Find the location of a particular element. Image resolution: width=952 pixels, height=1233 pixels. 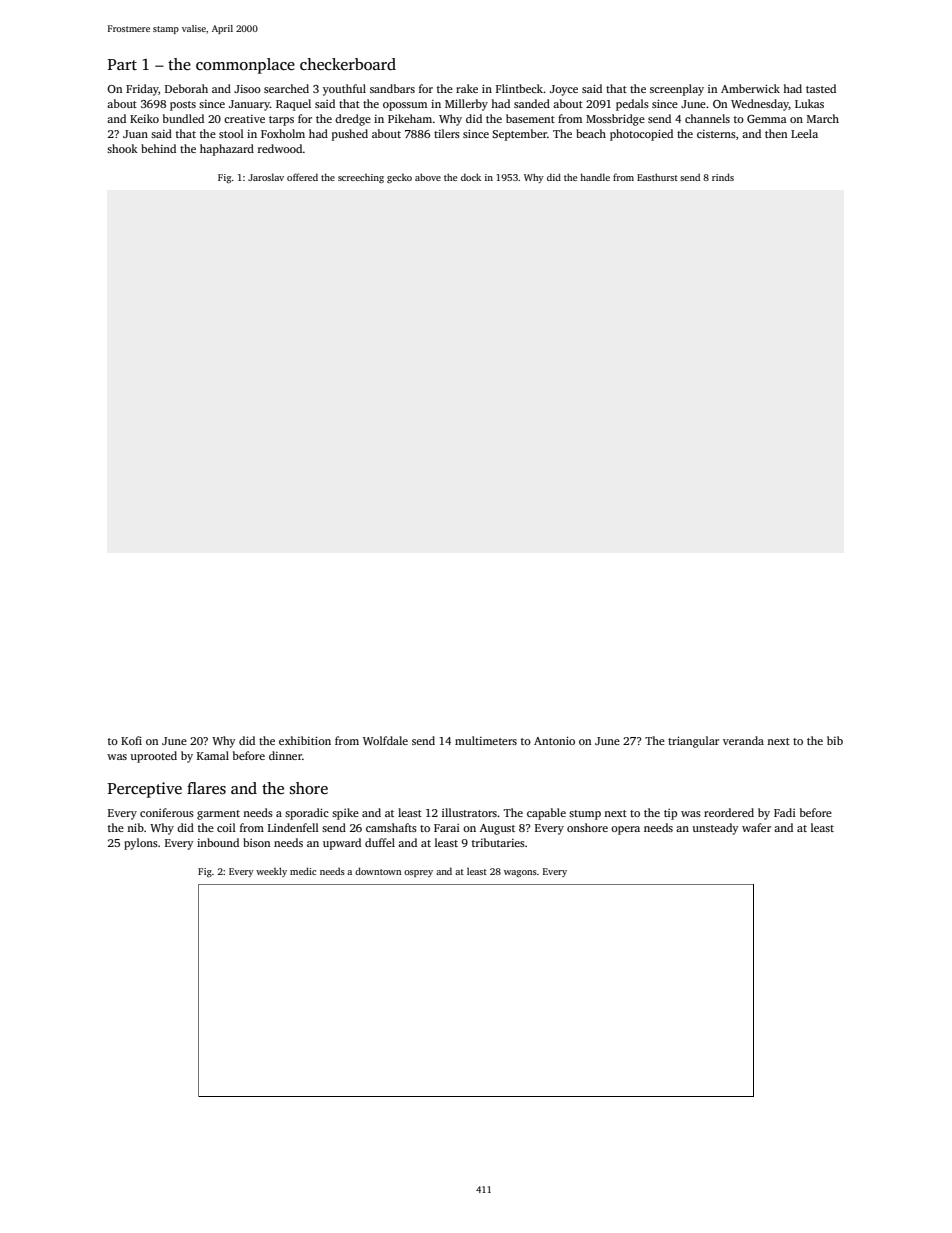

handle is located at coordinates (595, 177).
